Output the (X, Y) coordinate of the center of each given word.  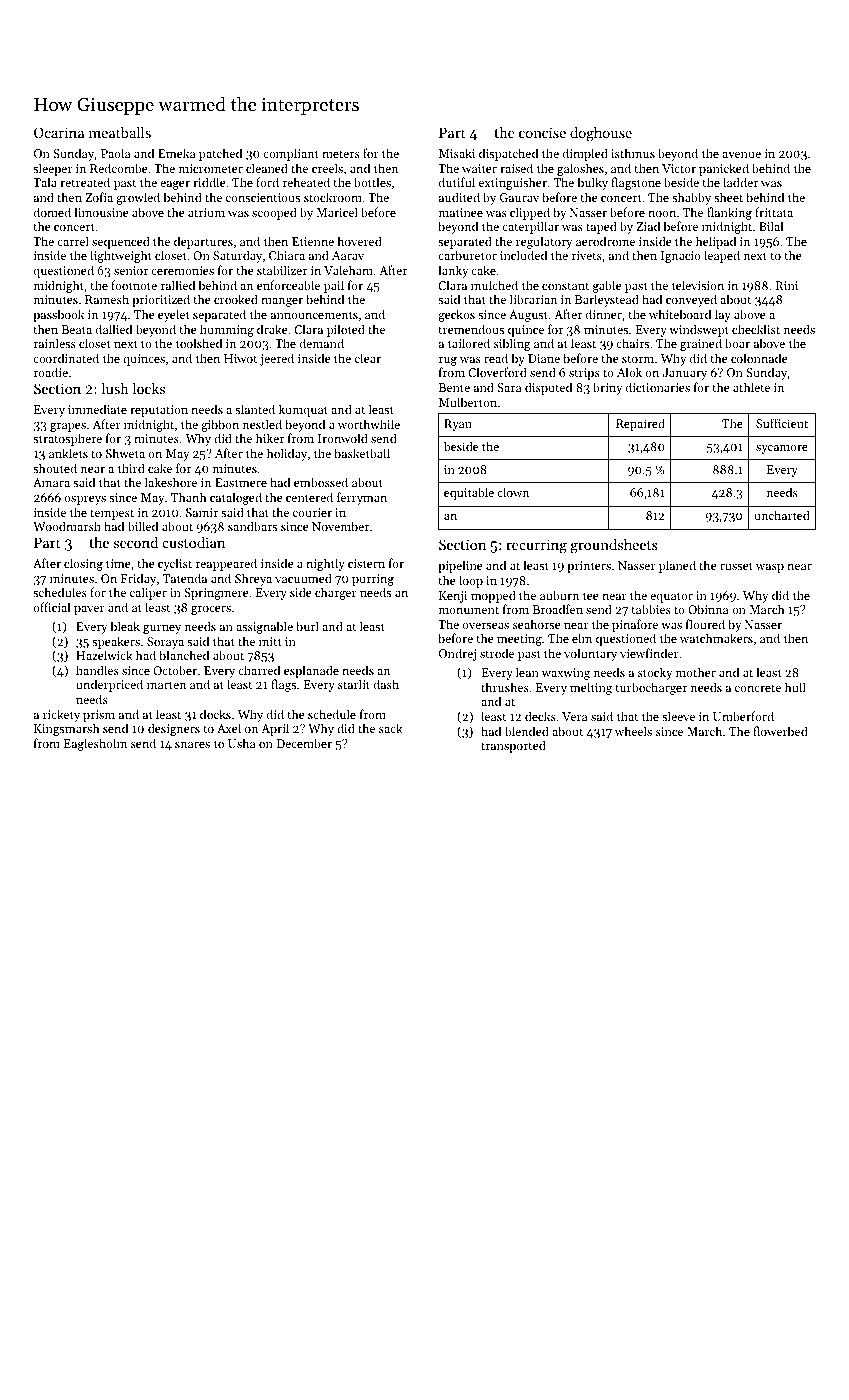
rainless (55, 343)
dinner (604, 314)
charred (259, 670)
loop (471, 581)
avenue (741, 155)
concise (542, 132)
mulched (494, 285)
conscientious (263, 197)
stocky (655, 673)
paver (89, 610)
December (304, 743)
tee (591, 596)
